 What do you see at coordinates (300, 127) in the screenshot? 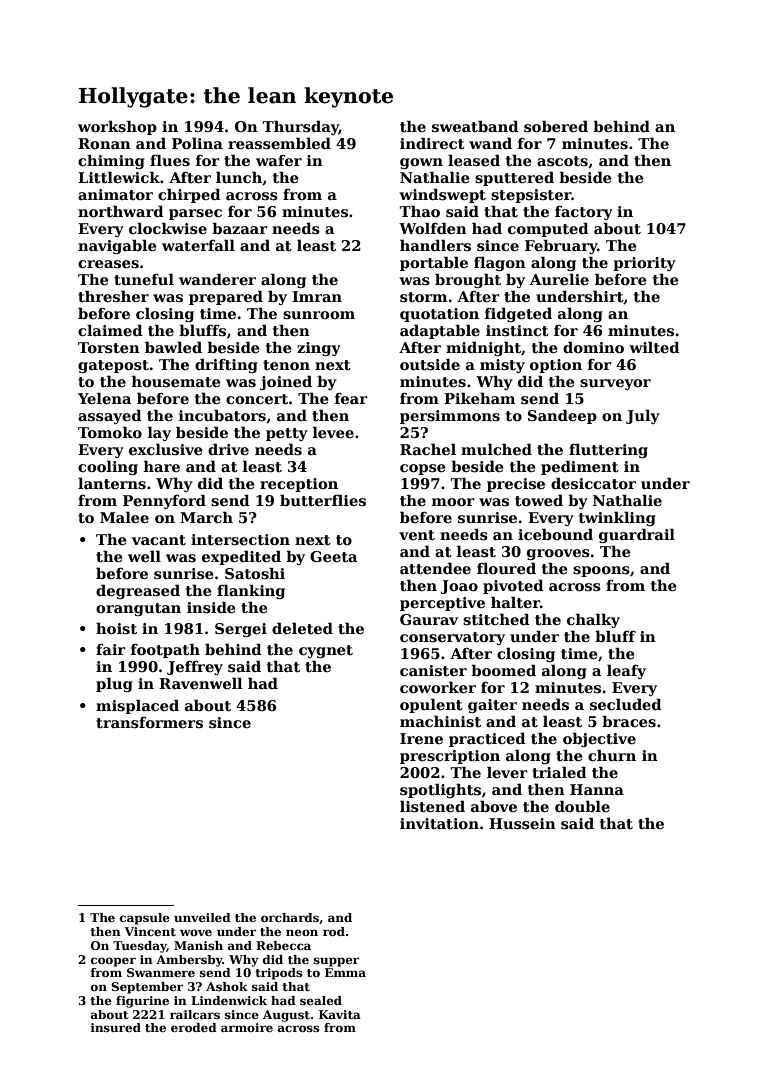
I see `Thursday` at bounding box center [300, 127].
